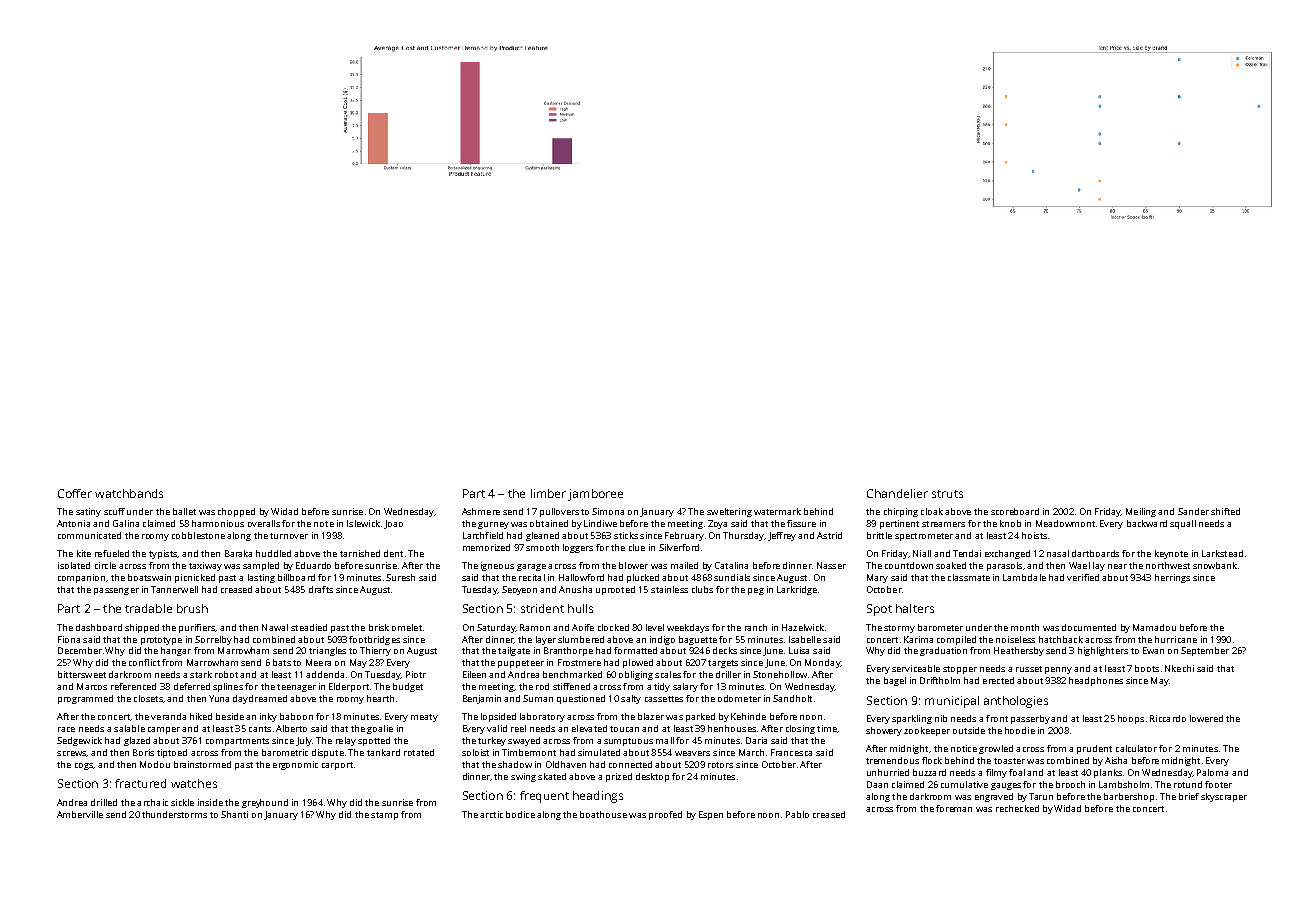 This image has width=1308, height=924. Describe the element at coordinates (475, 752) in the image. I see `soloist` at that location.
